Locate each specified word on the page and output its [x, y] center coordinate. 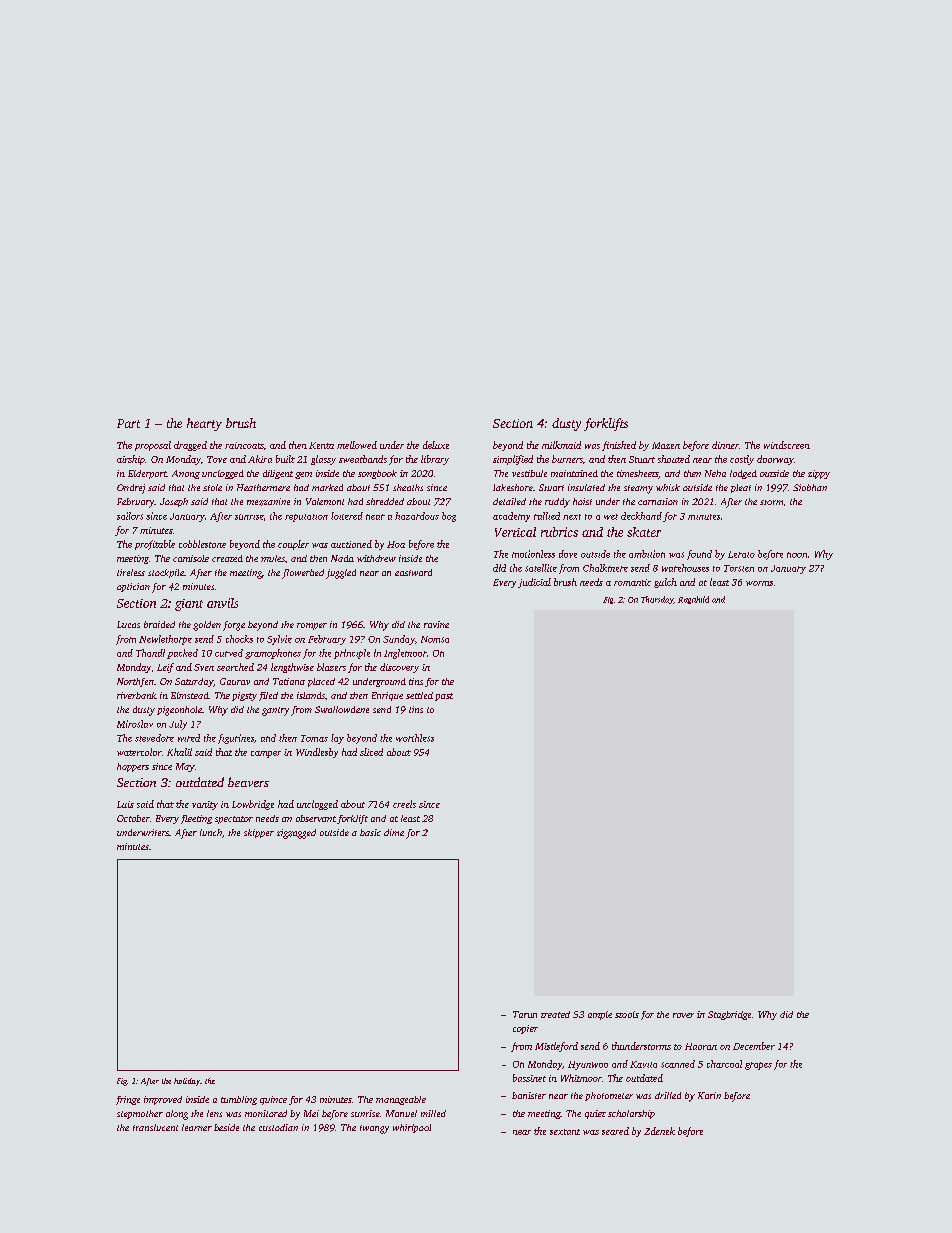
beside [226, 1127]
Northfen [135, 682]
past [444, 697]
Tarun [525, 1014]
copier [525, 1029]
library [435, 460]
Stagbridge [729, 1015]
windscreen [787, 445]
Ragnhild [693, 600]
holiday [187, 1082]
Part [128, 423]
